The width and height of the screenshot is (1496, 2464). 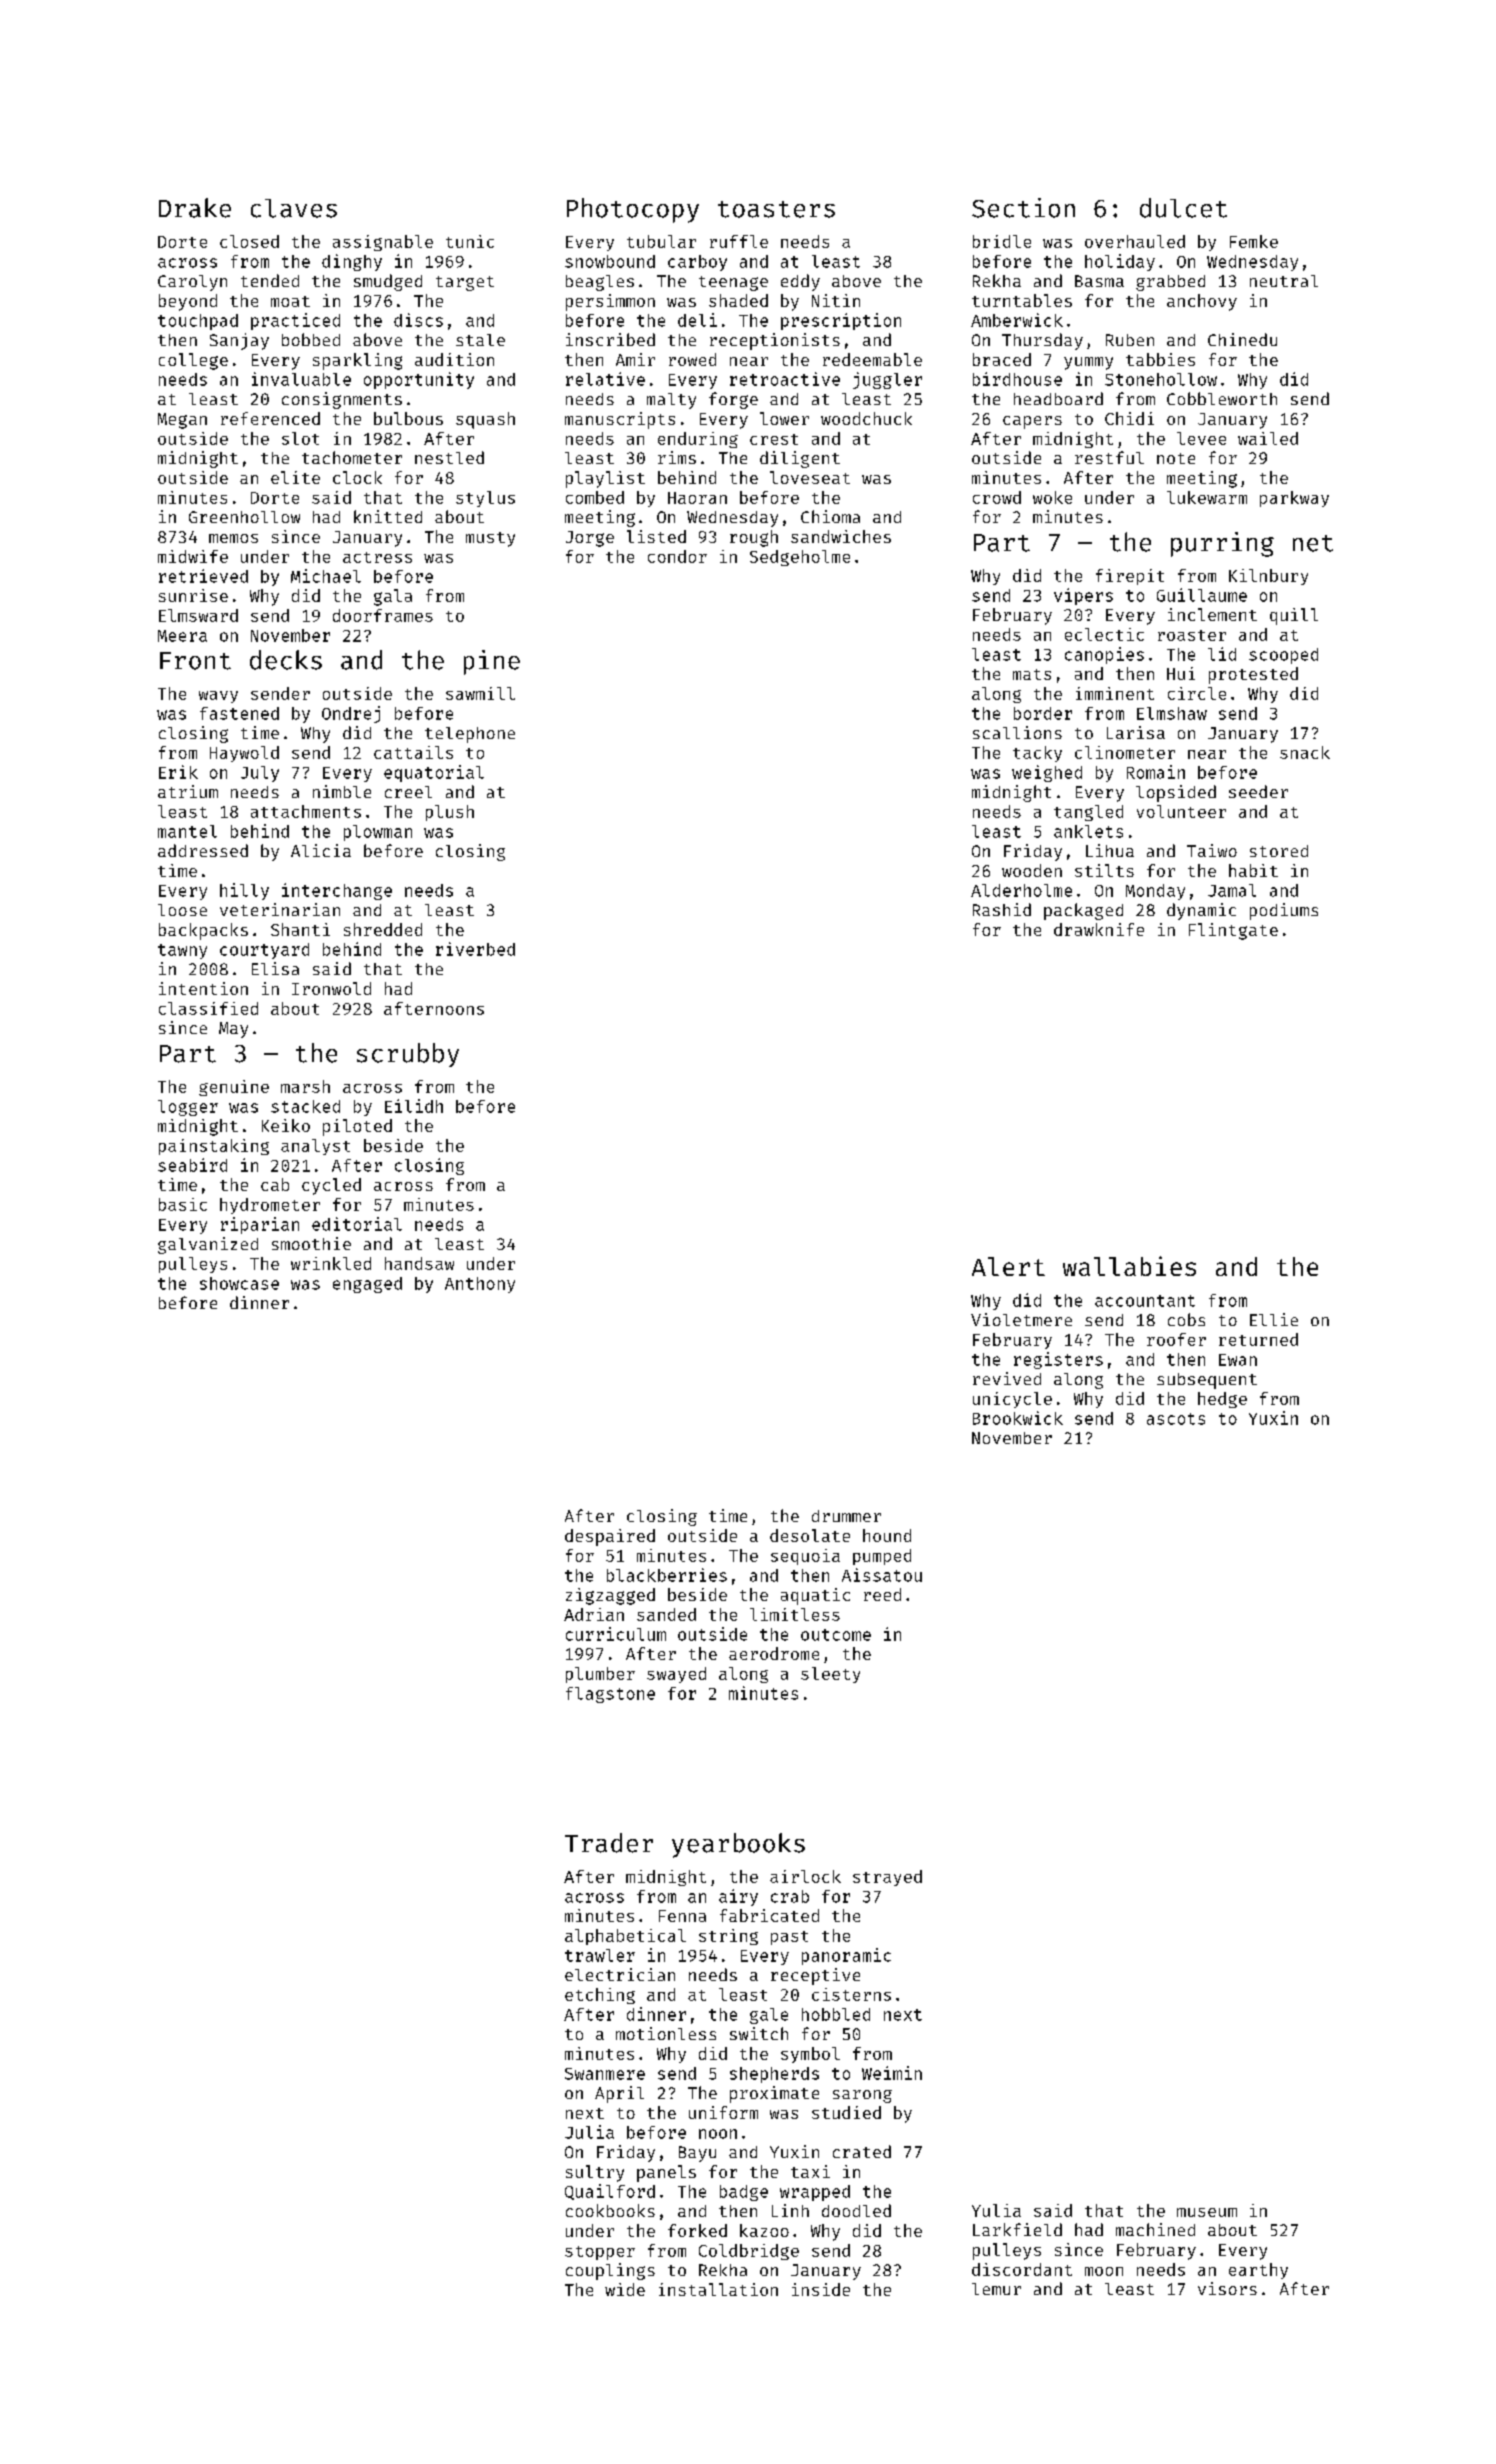 What do you see at coordinates (1109, 457) in the screenshot?
I see `restful` at bounding box center [1109, 457].
